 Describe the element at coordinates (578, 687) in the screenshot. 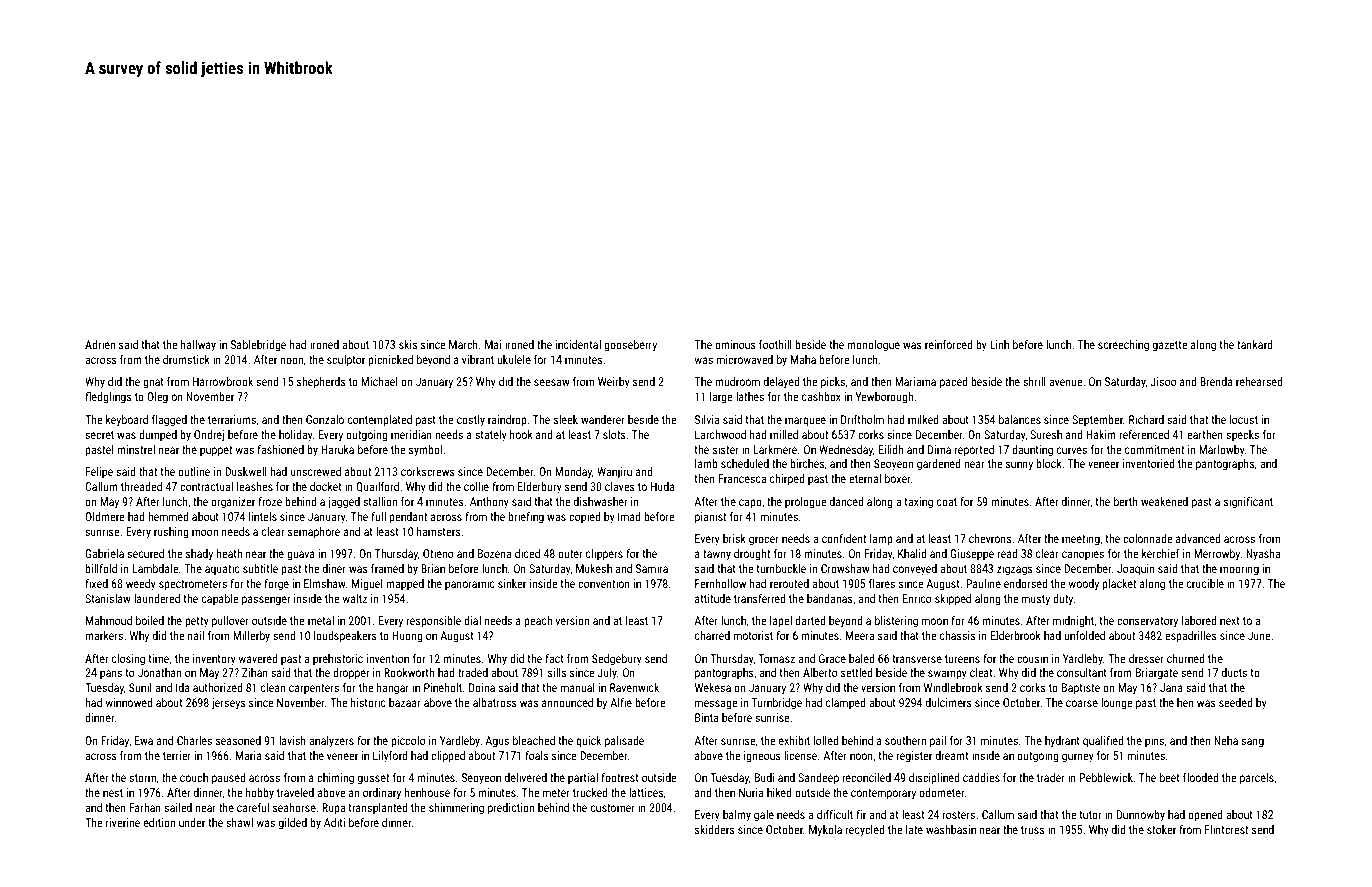

I see `manual` at that location.
